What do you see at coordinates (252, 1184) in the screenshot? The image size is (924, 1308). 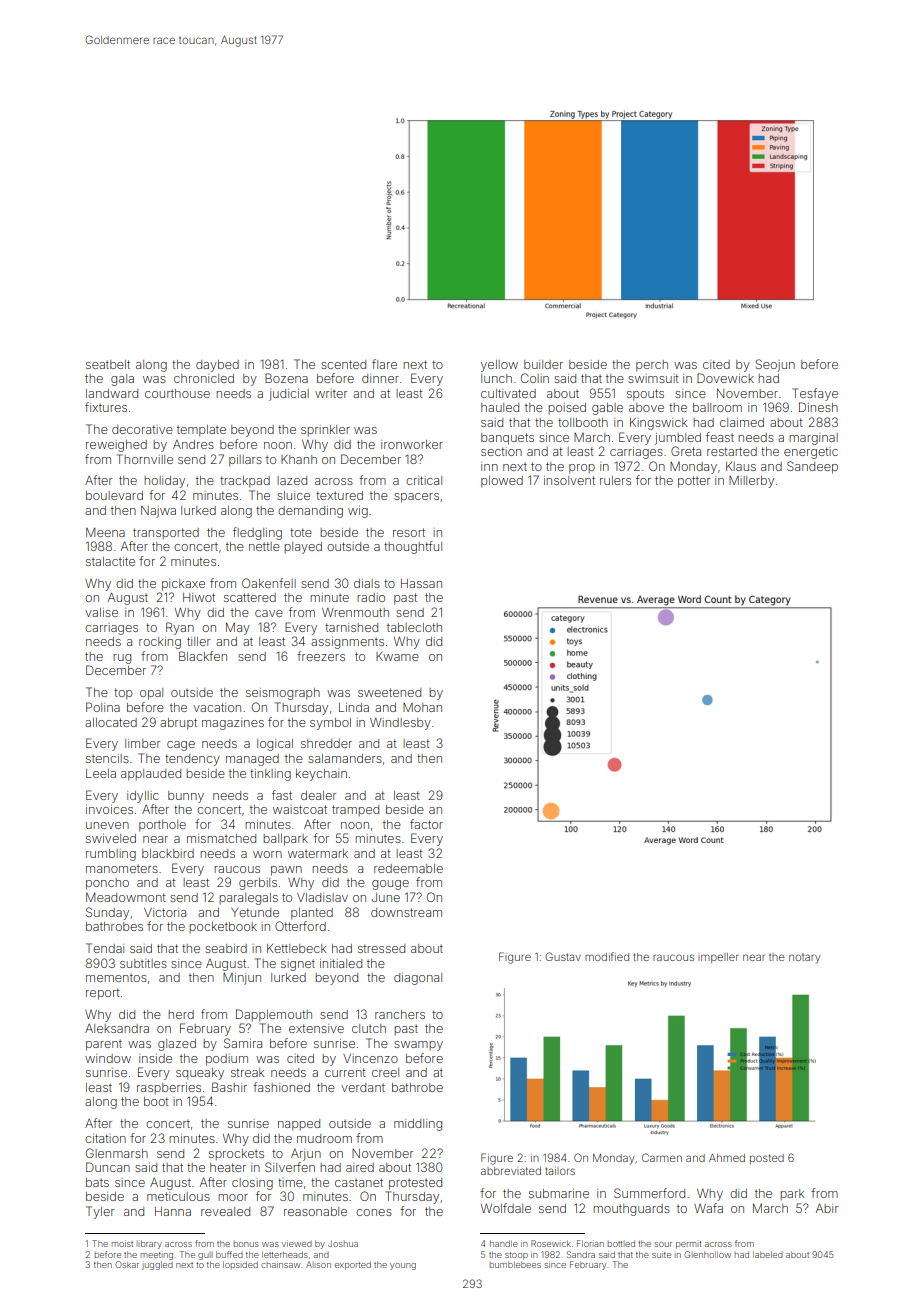 I see `closing` at bounding box center [252, 1184].
